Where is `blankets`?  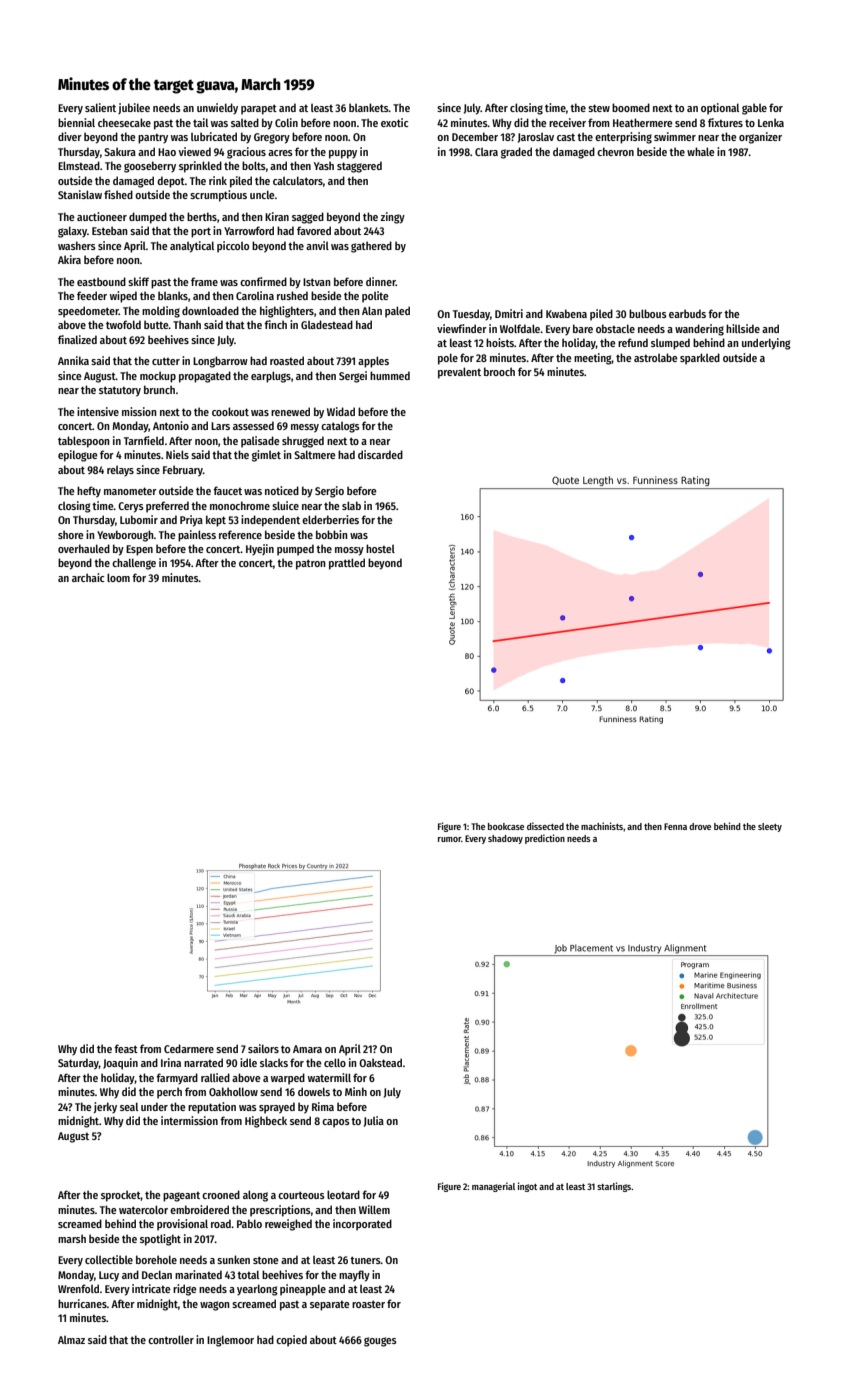 blankets is located at coordinates (369, 107).
